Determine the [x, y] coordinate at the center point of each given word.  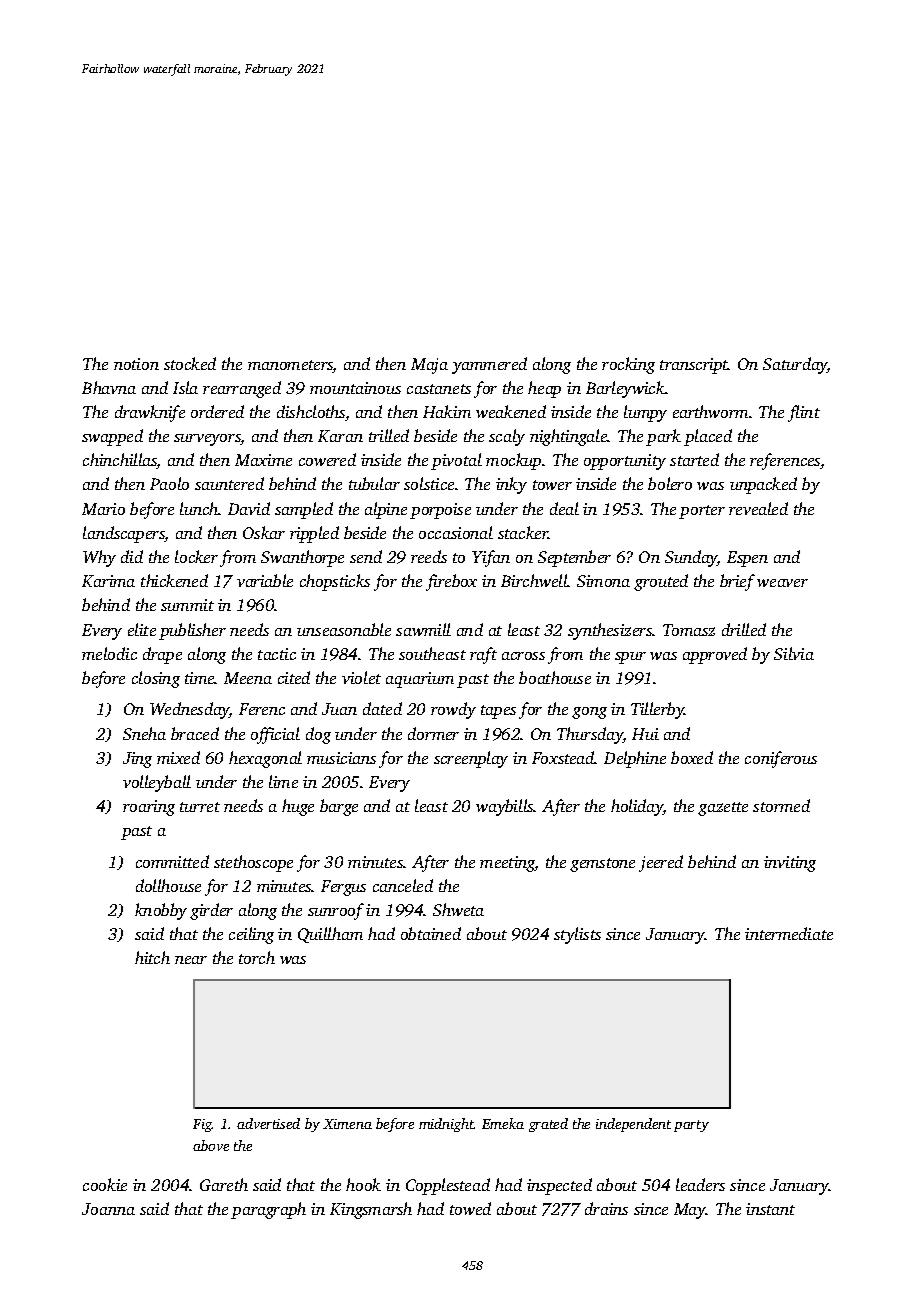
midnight [446, 1125]
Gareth [224, 1184]
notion [136, 364]
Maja [429, 366]
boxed [692, 757]
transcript [694, 366]
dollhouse [168, 885]
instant [770, 1209]
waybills [505, 807]
